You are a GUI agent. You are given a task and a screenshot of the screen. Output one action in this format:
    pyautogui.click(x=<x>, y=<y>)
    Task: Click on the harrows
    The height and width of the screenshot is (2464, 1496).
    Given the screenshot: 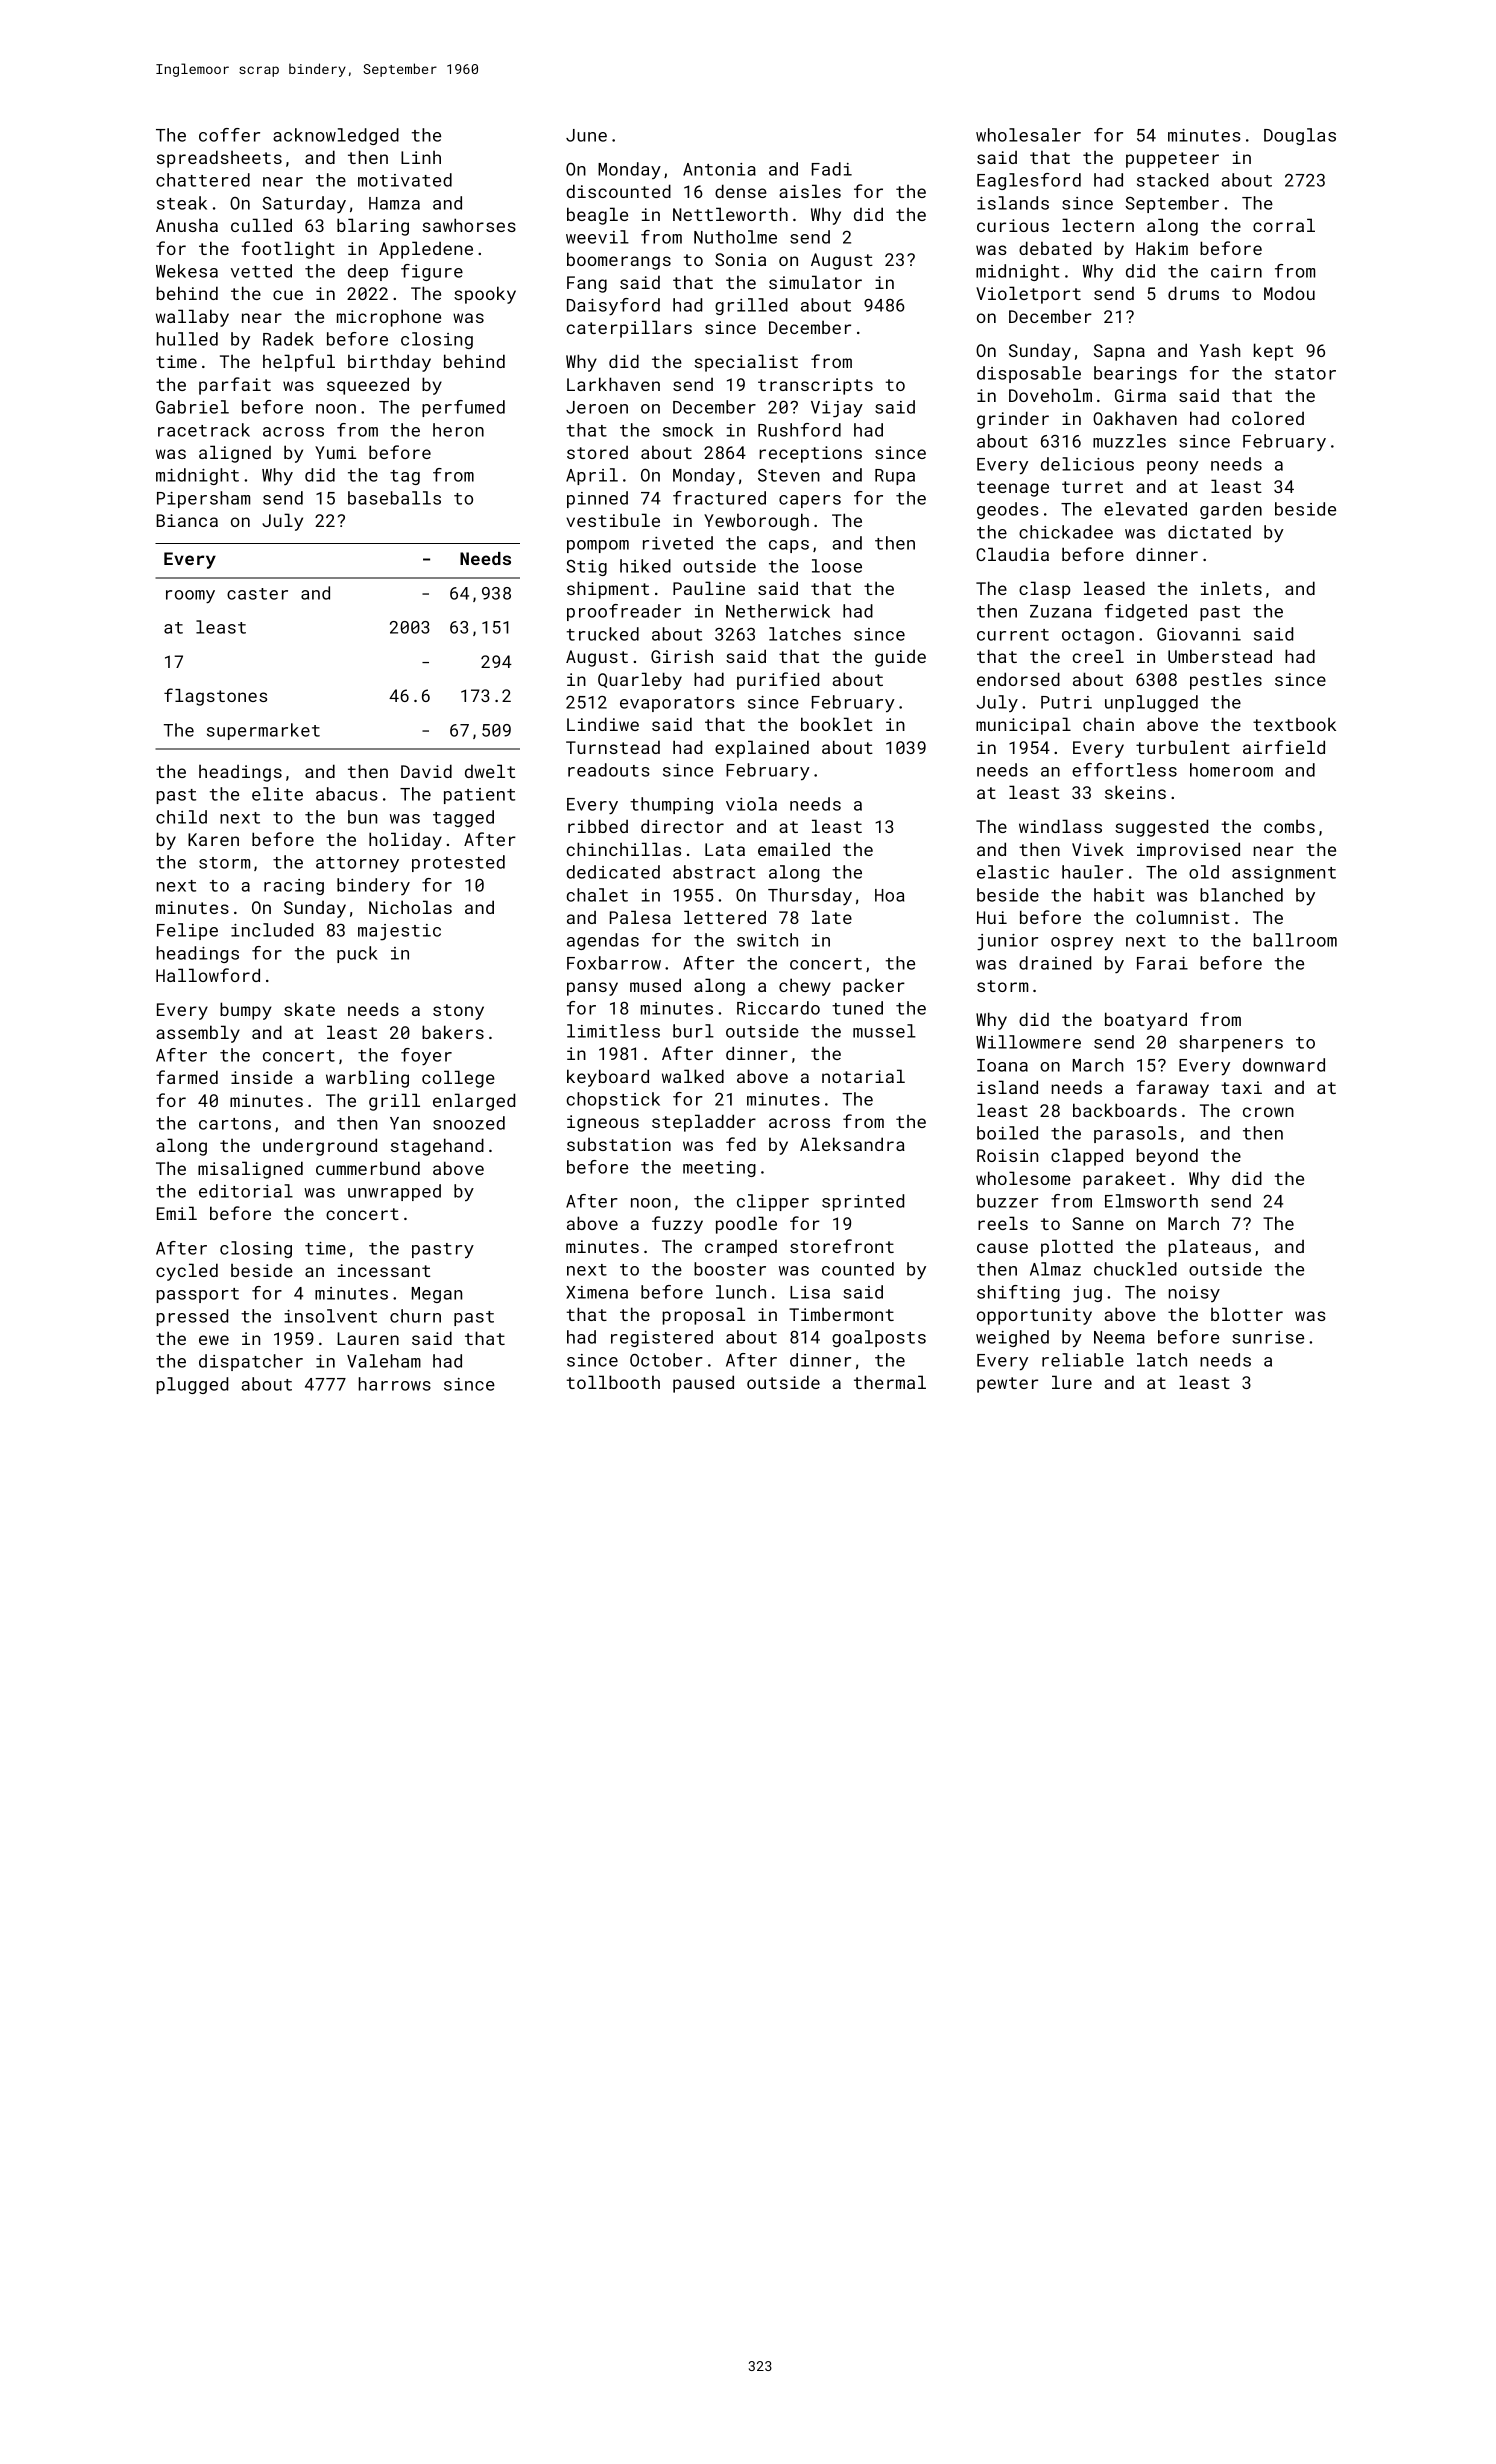 What is the action you would take?
    pyautogui.click(x=395, y=1384)
